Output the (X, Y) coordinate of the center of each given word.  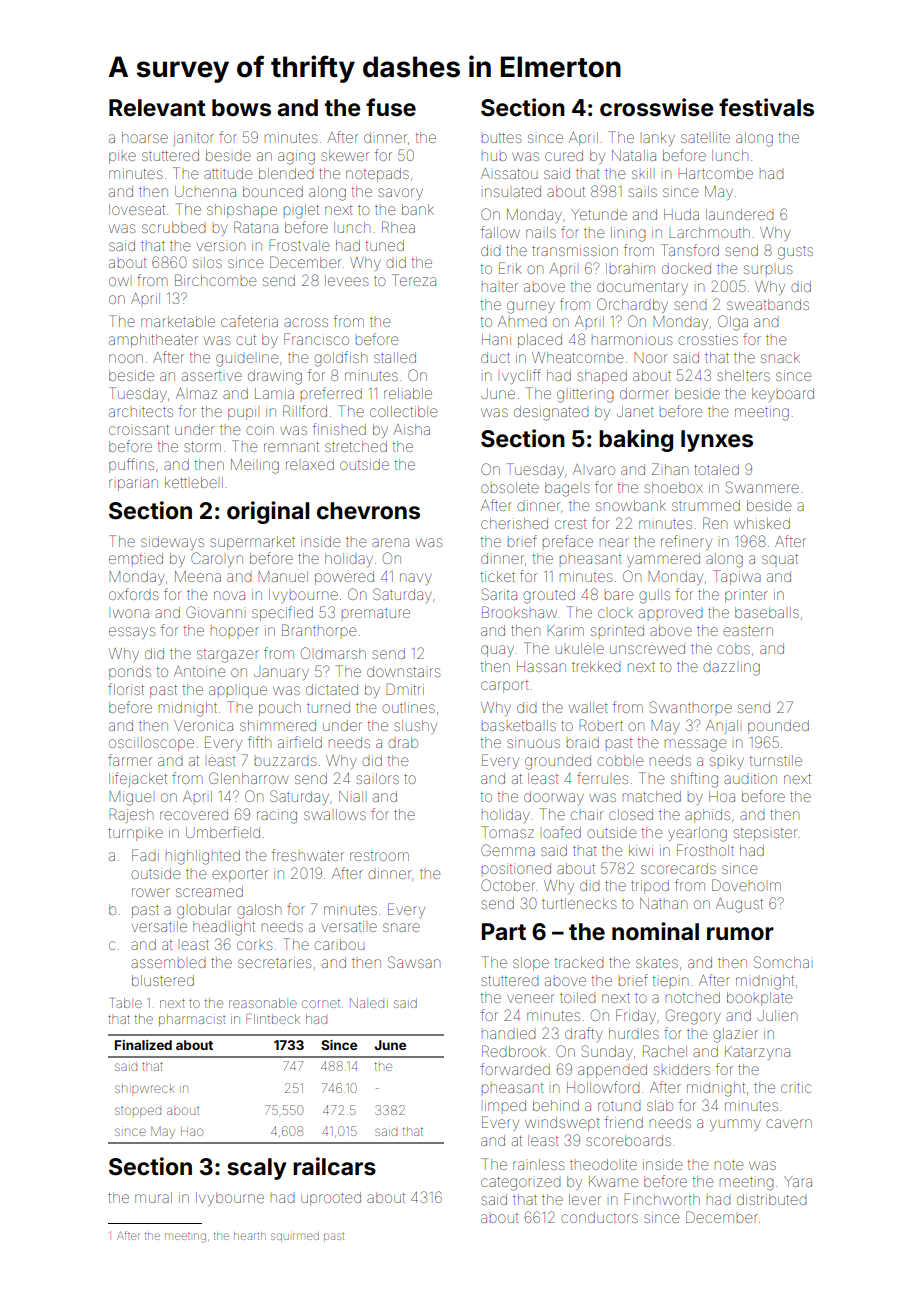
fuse (391, 107)
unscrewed (647, 648)
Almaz (196, 393)
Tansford (690, 250)
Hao (192, 1131)
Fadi (145, 855)
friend (624, 1122)
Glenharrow (248, 778)
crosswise (656, 107)
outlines (408, 707)
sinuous (533, 742)
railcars (334, 1166)
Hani (496, 339)
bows (241, 108)
